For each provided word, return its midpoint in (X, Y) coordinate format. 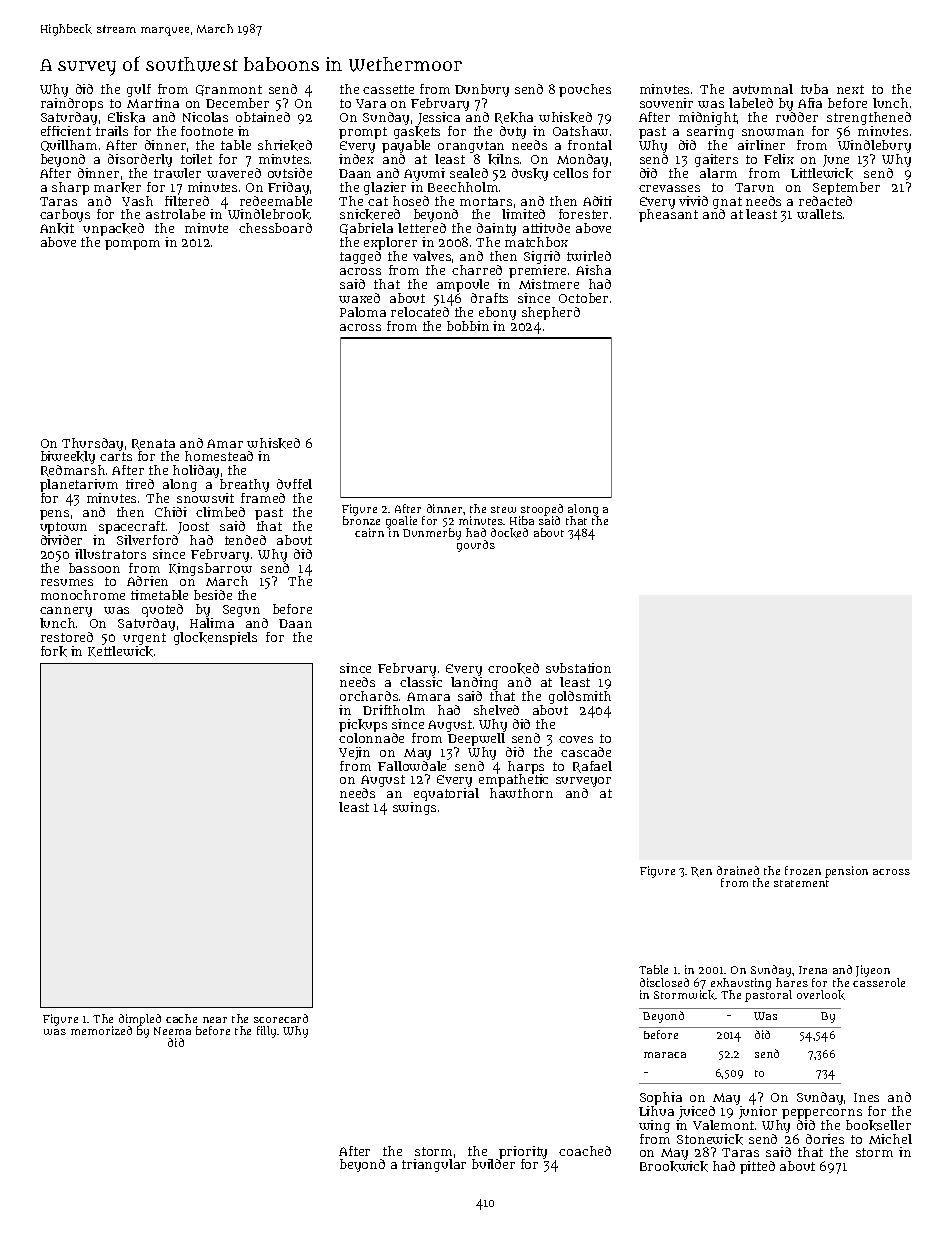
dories (825, 1139)
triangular (434, 1165)
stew (503, 509)
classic (421, 682)
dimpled (140, 1020)
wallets (819, 214)
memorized (101, 1030)
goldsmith (580, 697)
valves (432, 256)
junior (758, 1112)
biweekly (68, 457)
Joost (193, 528)
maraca (665, 1055)
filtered (187, 201)
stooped (542, 510)
